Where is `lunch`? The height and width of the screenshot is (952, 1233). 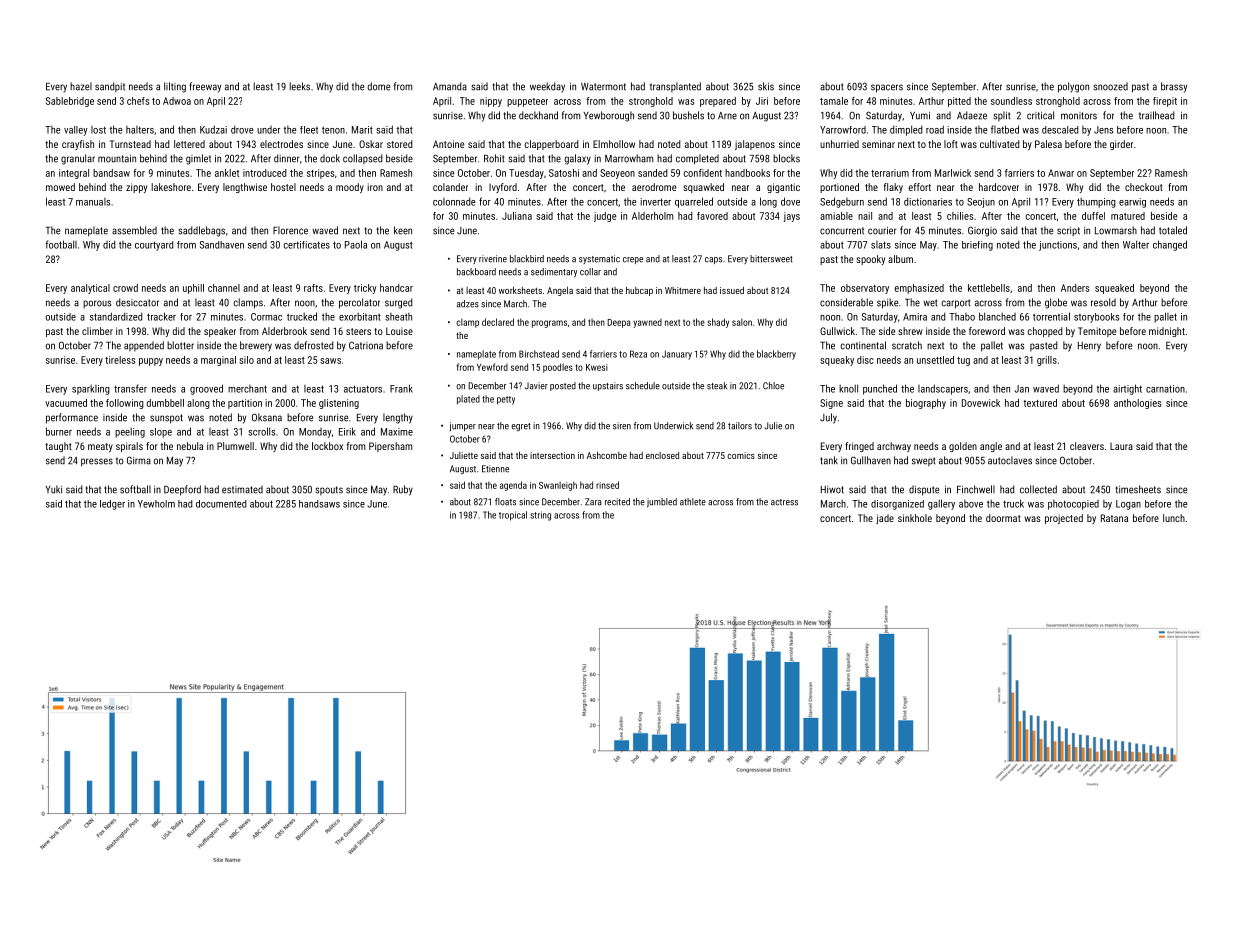
lunch is located at coordinates (1174, 518).
